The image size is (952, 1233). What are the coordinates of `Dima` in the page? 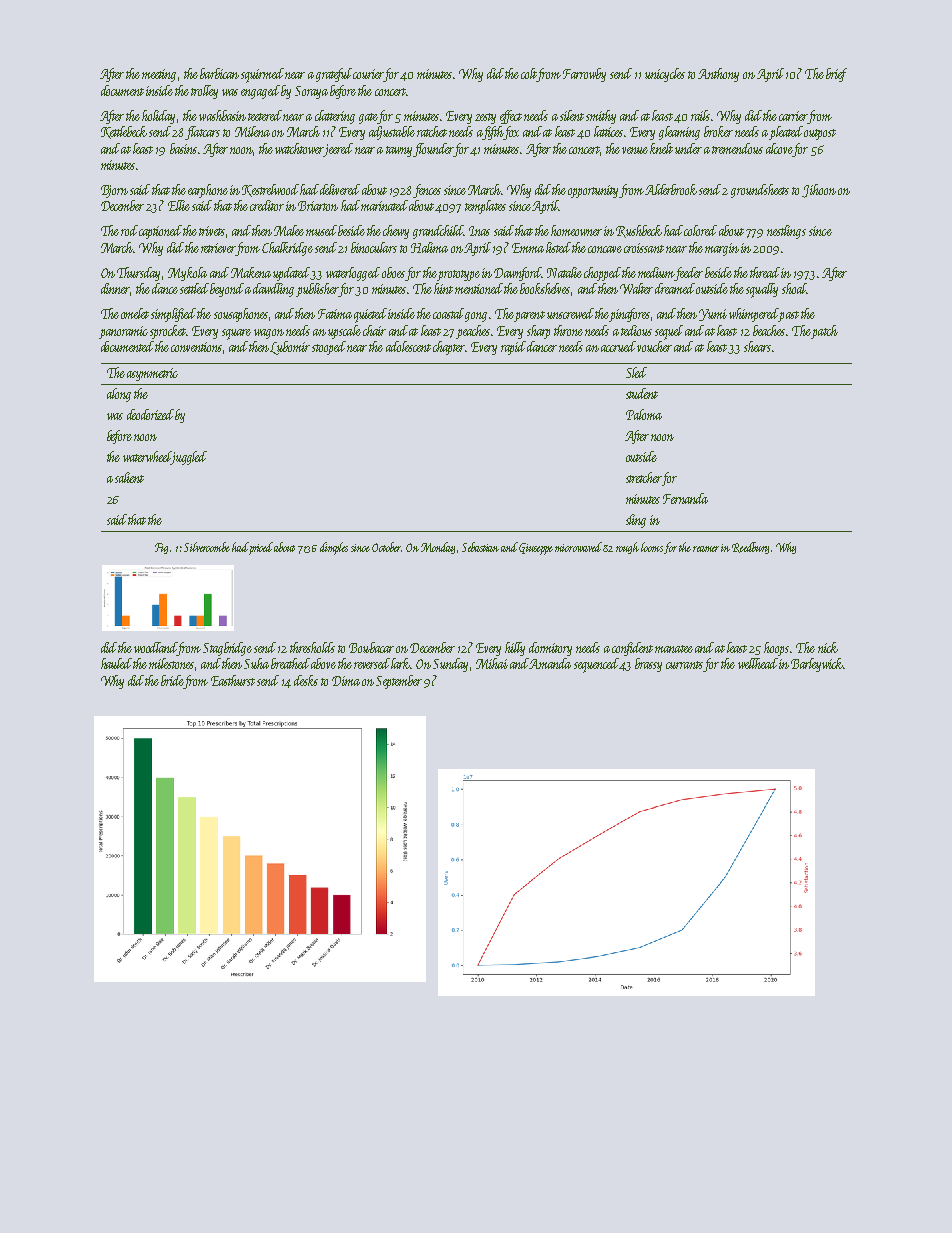 It's located at (346, 681).
